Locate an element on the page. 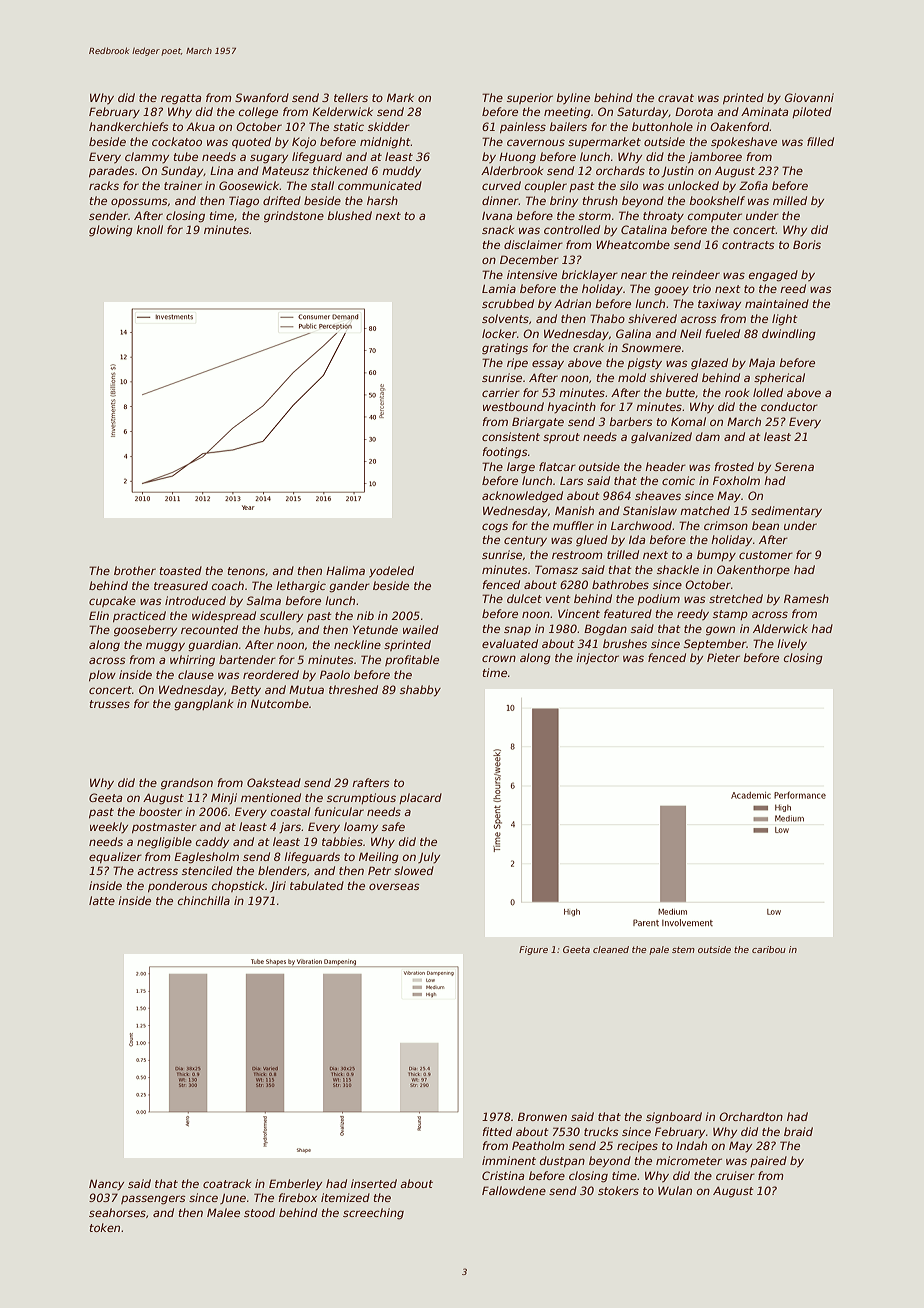 This page has width=924, height=1308. regatta is located at coordinates (181, 99).
